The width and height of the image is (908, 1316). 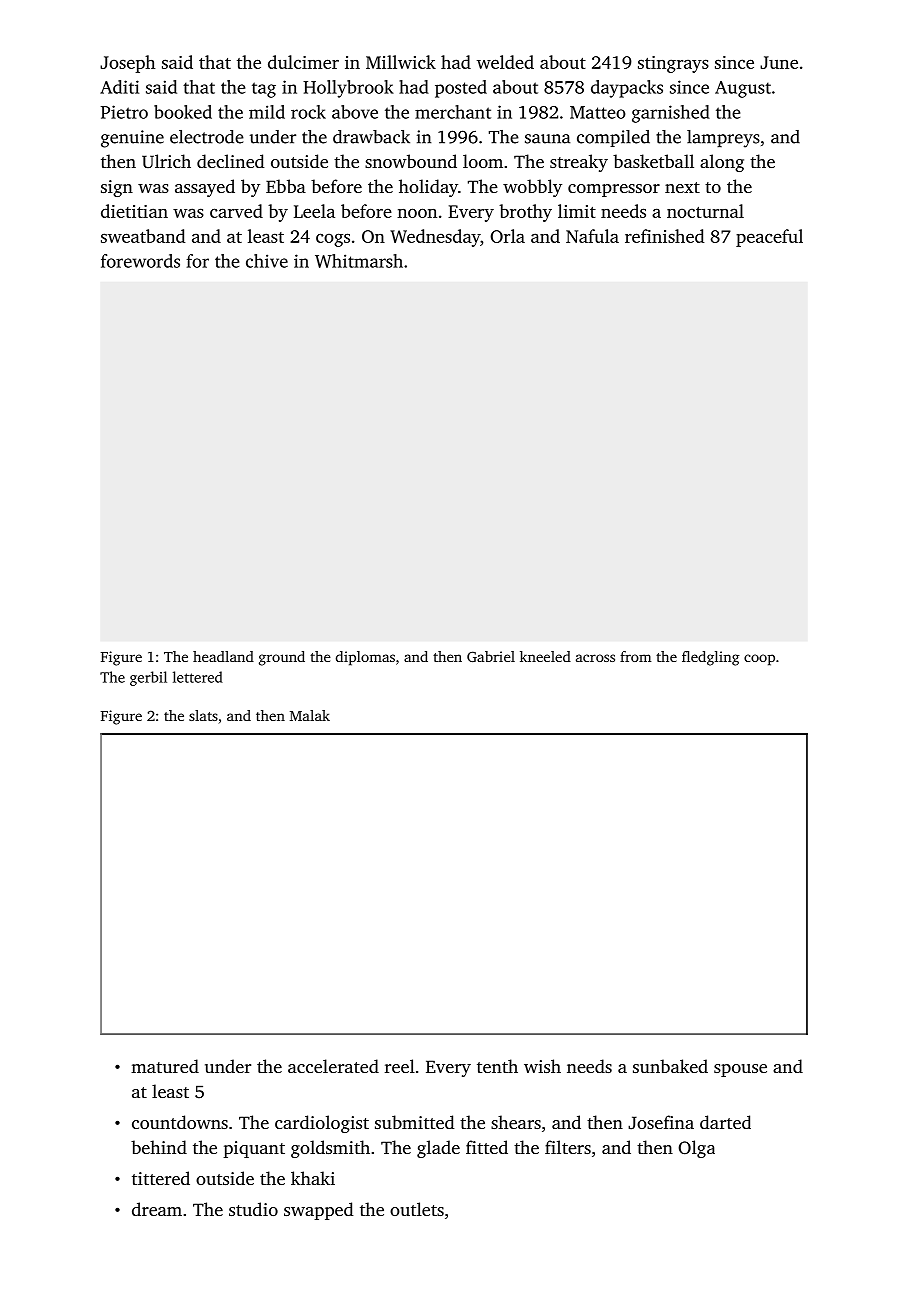 What do you see at coordinates (148, 678) in the image?
I see `gerbil` at bounding box center [148, 678].
